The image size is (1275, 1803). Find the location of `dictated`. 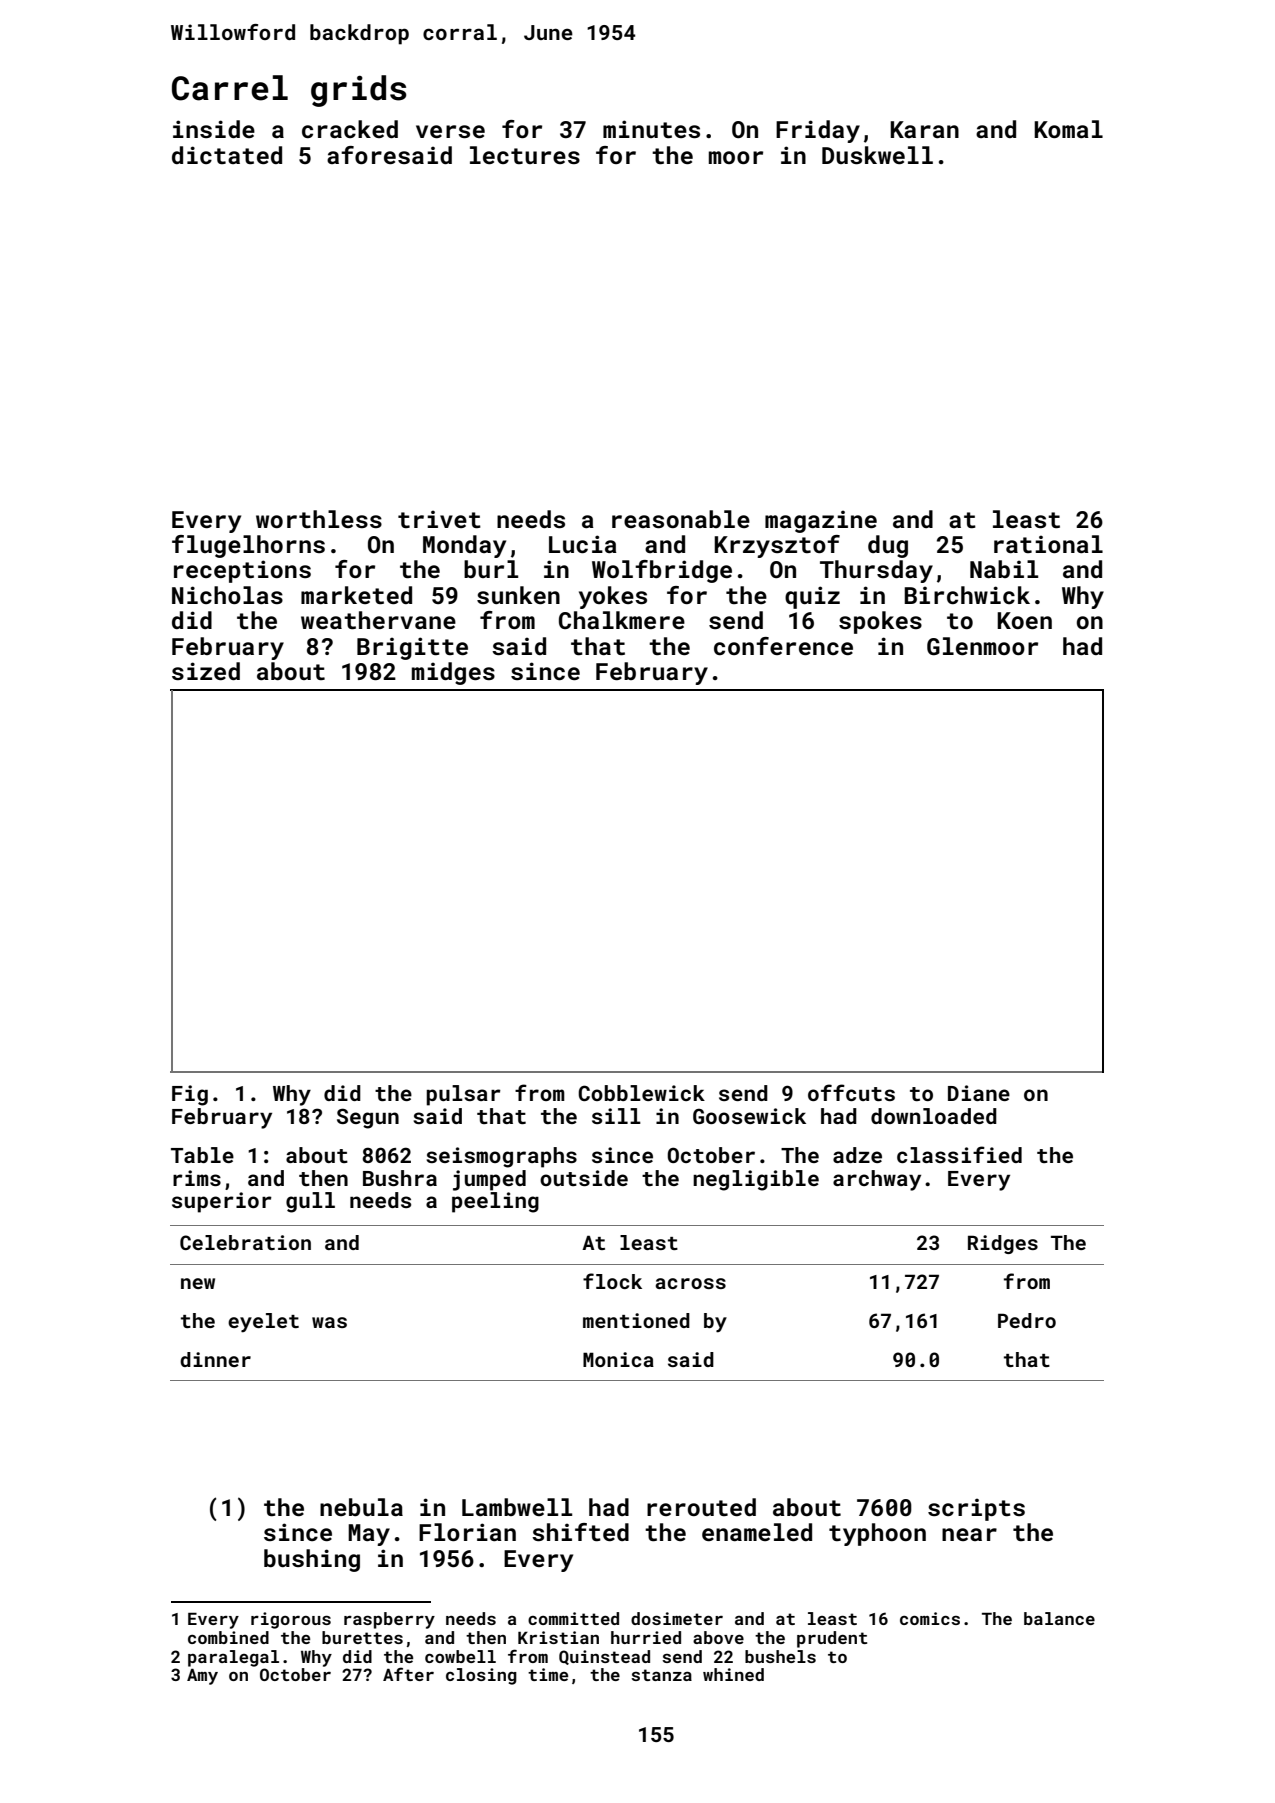

dictated is located at coordinates (227, 155).
